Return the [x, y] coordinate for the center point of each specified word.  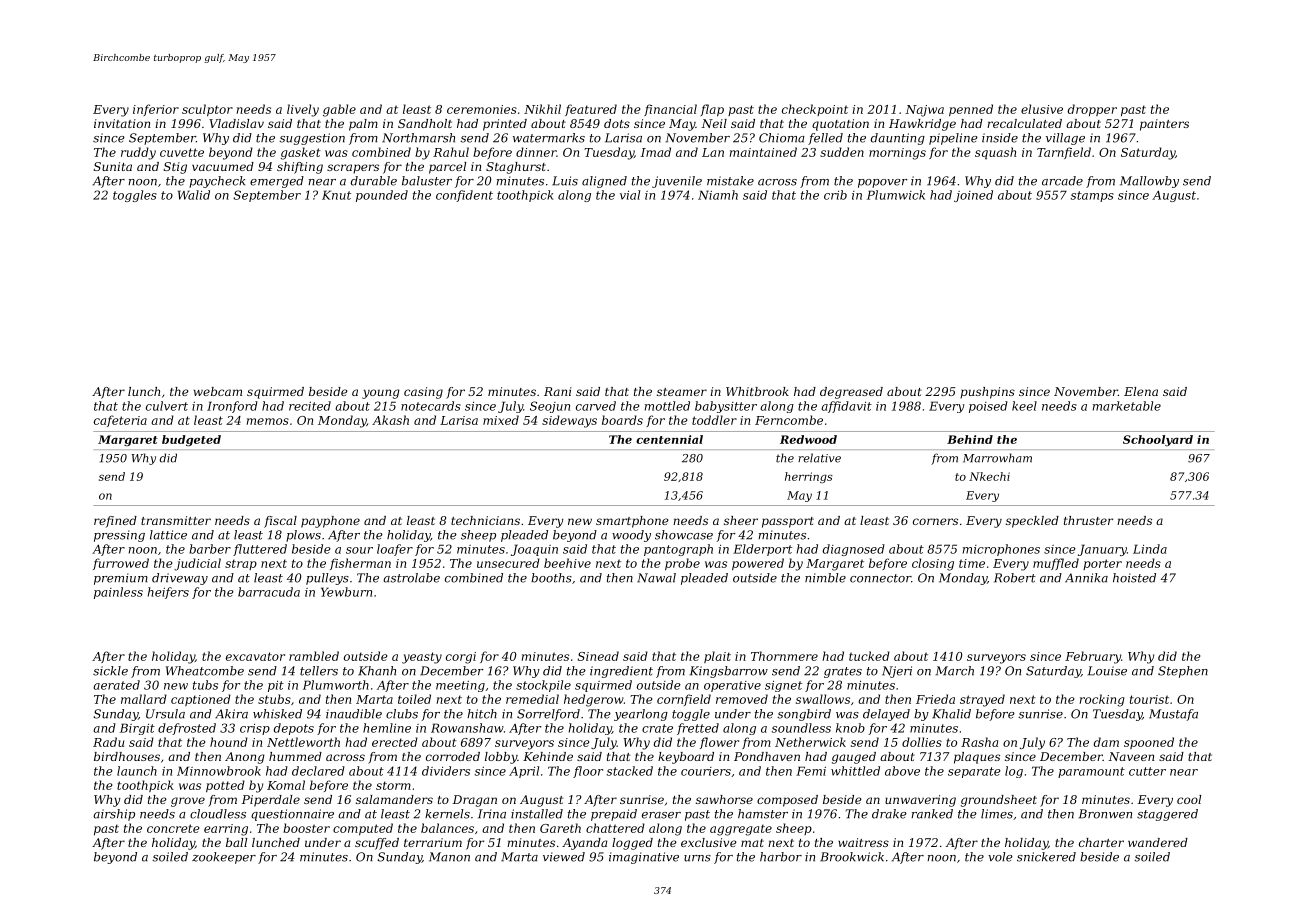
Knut [336, 195]
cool [1189, 799]
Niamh [718, 195]
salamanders [394, 799]
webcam [218, 391]
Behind [970, 439]
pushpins [987, 393]
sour [359, 550]
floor [588, 772]
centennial [669, 439]
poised [988, 407]
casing [423, 393]
